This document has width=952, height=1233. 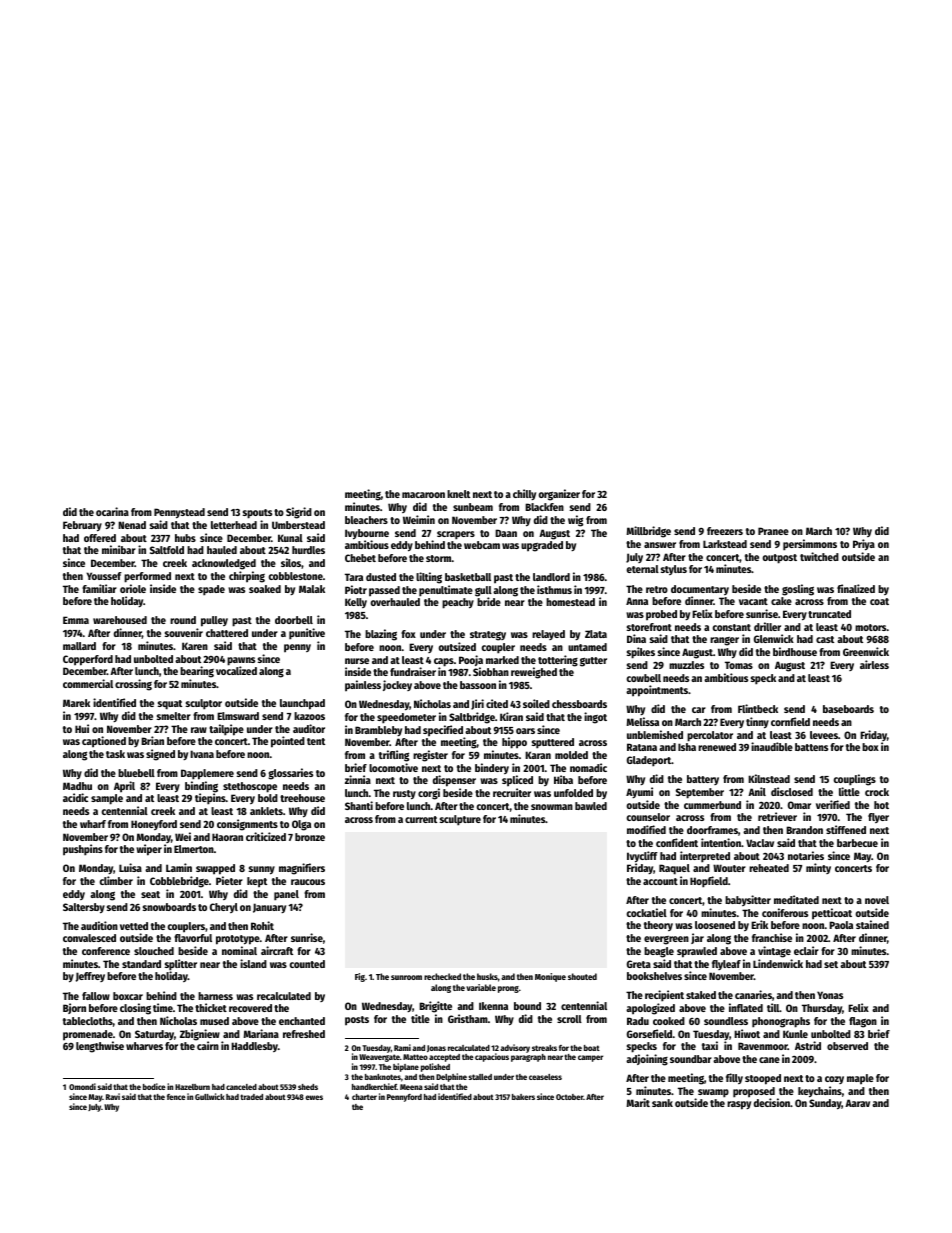 I want to click on organizer, so click(x=559, y=495).
